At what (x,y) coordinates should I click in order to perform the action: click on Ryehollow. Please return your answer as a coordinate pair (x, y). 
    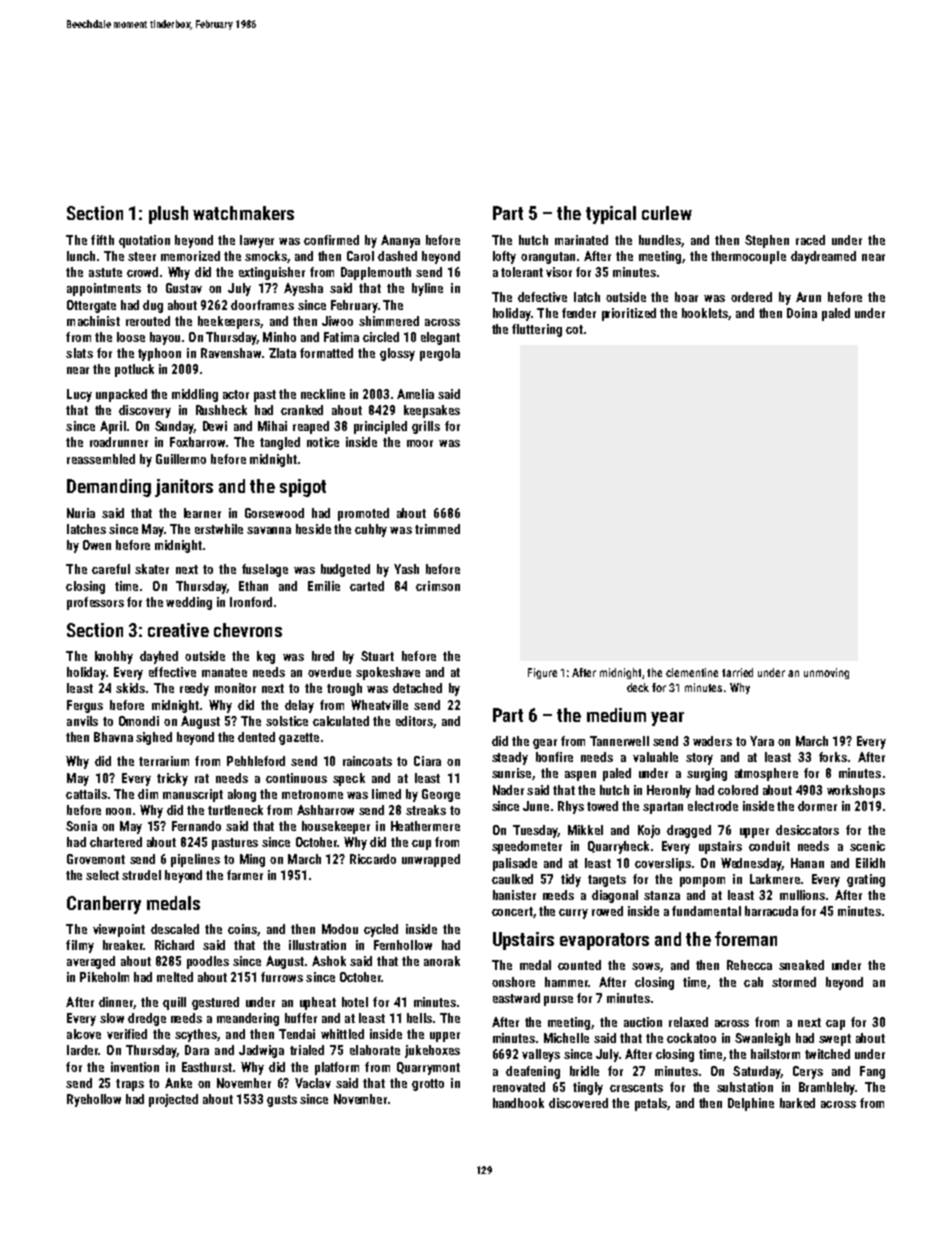
    Looking at the image, I should click on (94, 1100).
